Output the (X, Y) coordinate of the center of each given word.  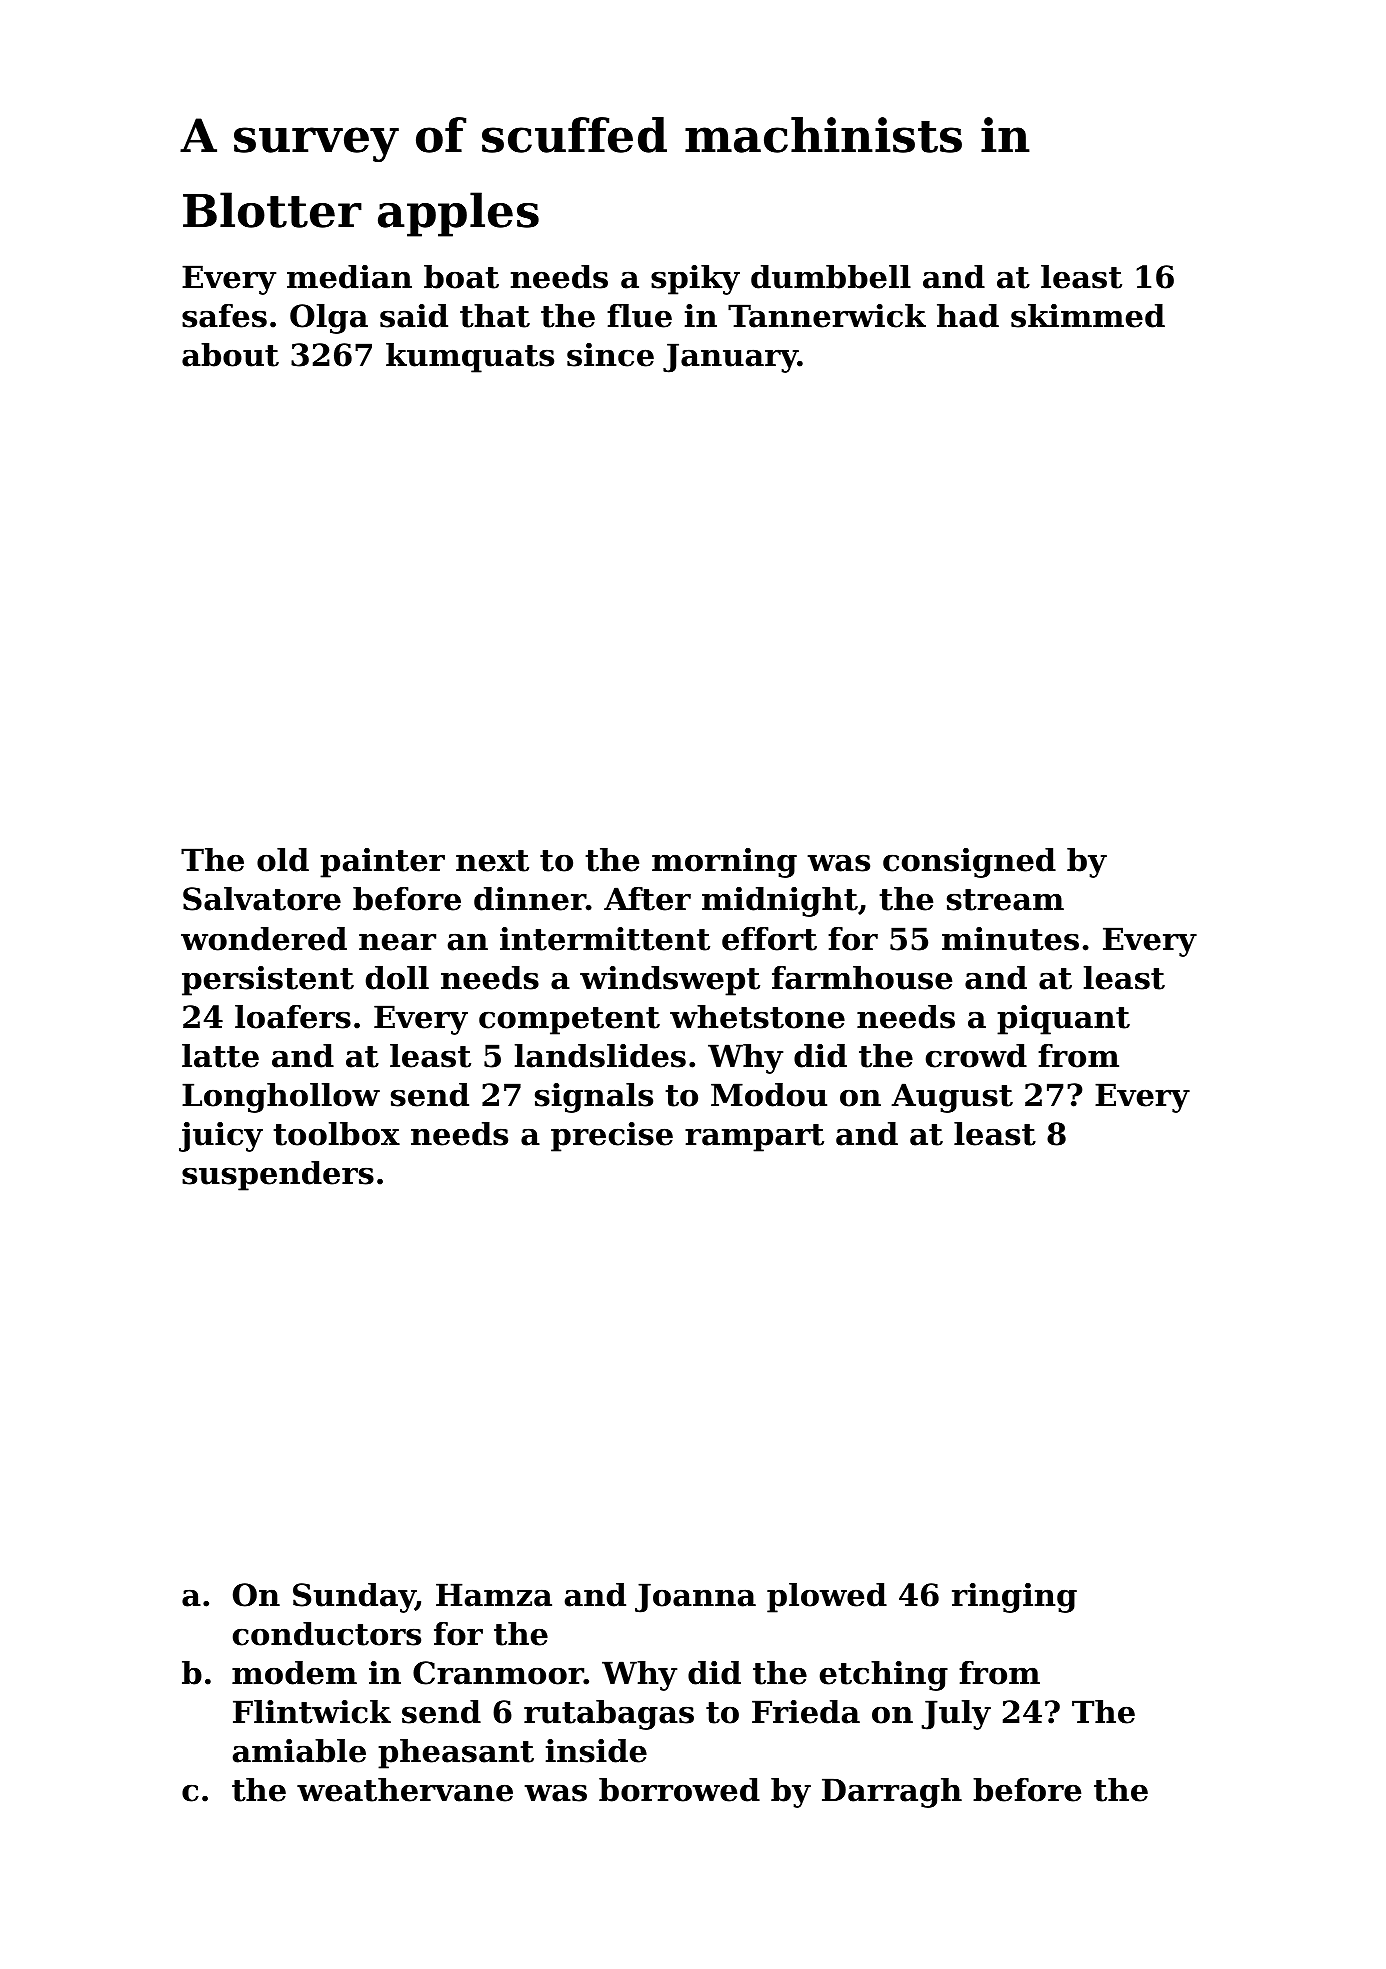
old (283, 860)
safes (224, 316)
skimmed (1088, 316)
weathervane (405, 1790)
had (968, 316)
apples (458, 214)
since (610, 355)
